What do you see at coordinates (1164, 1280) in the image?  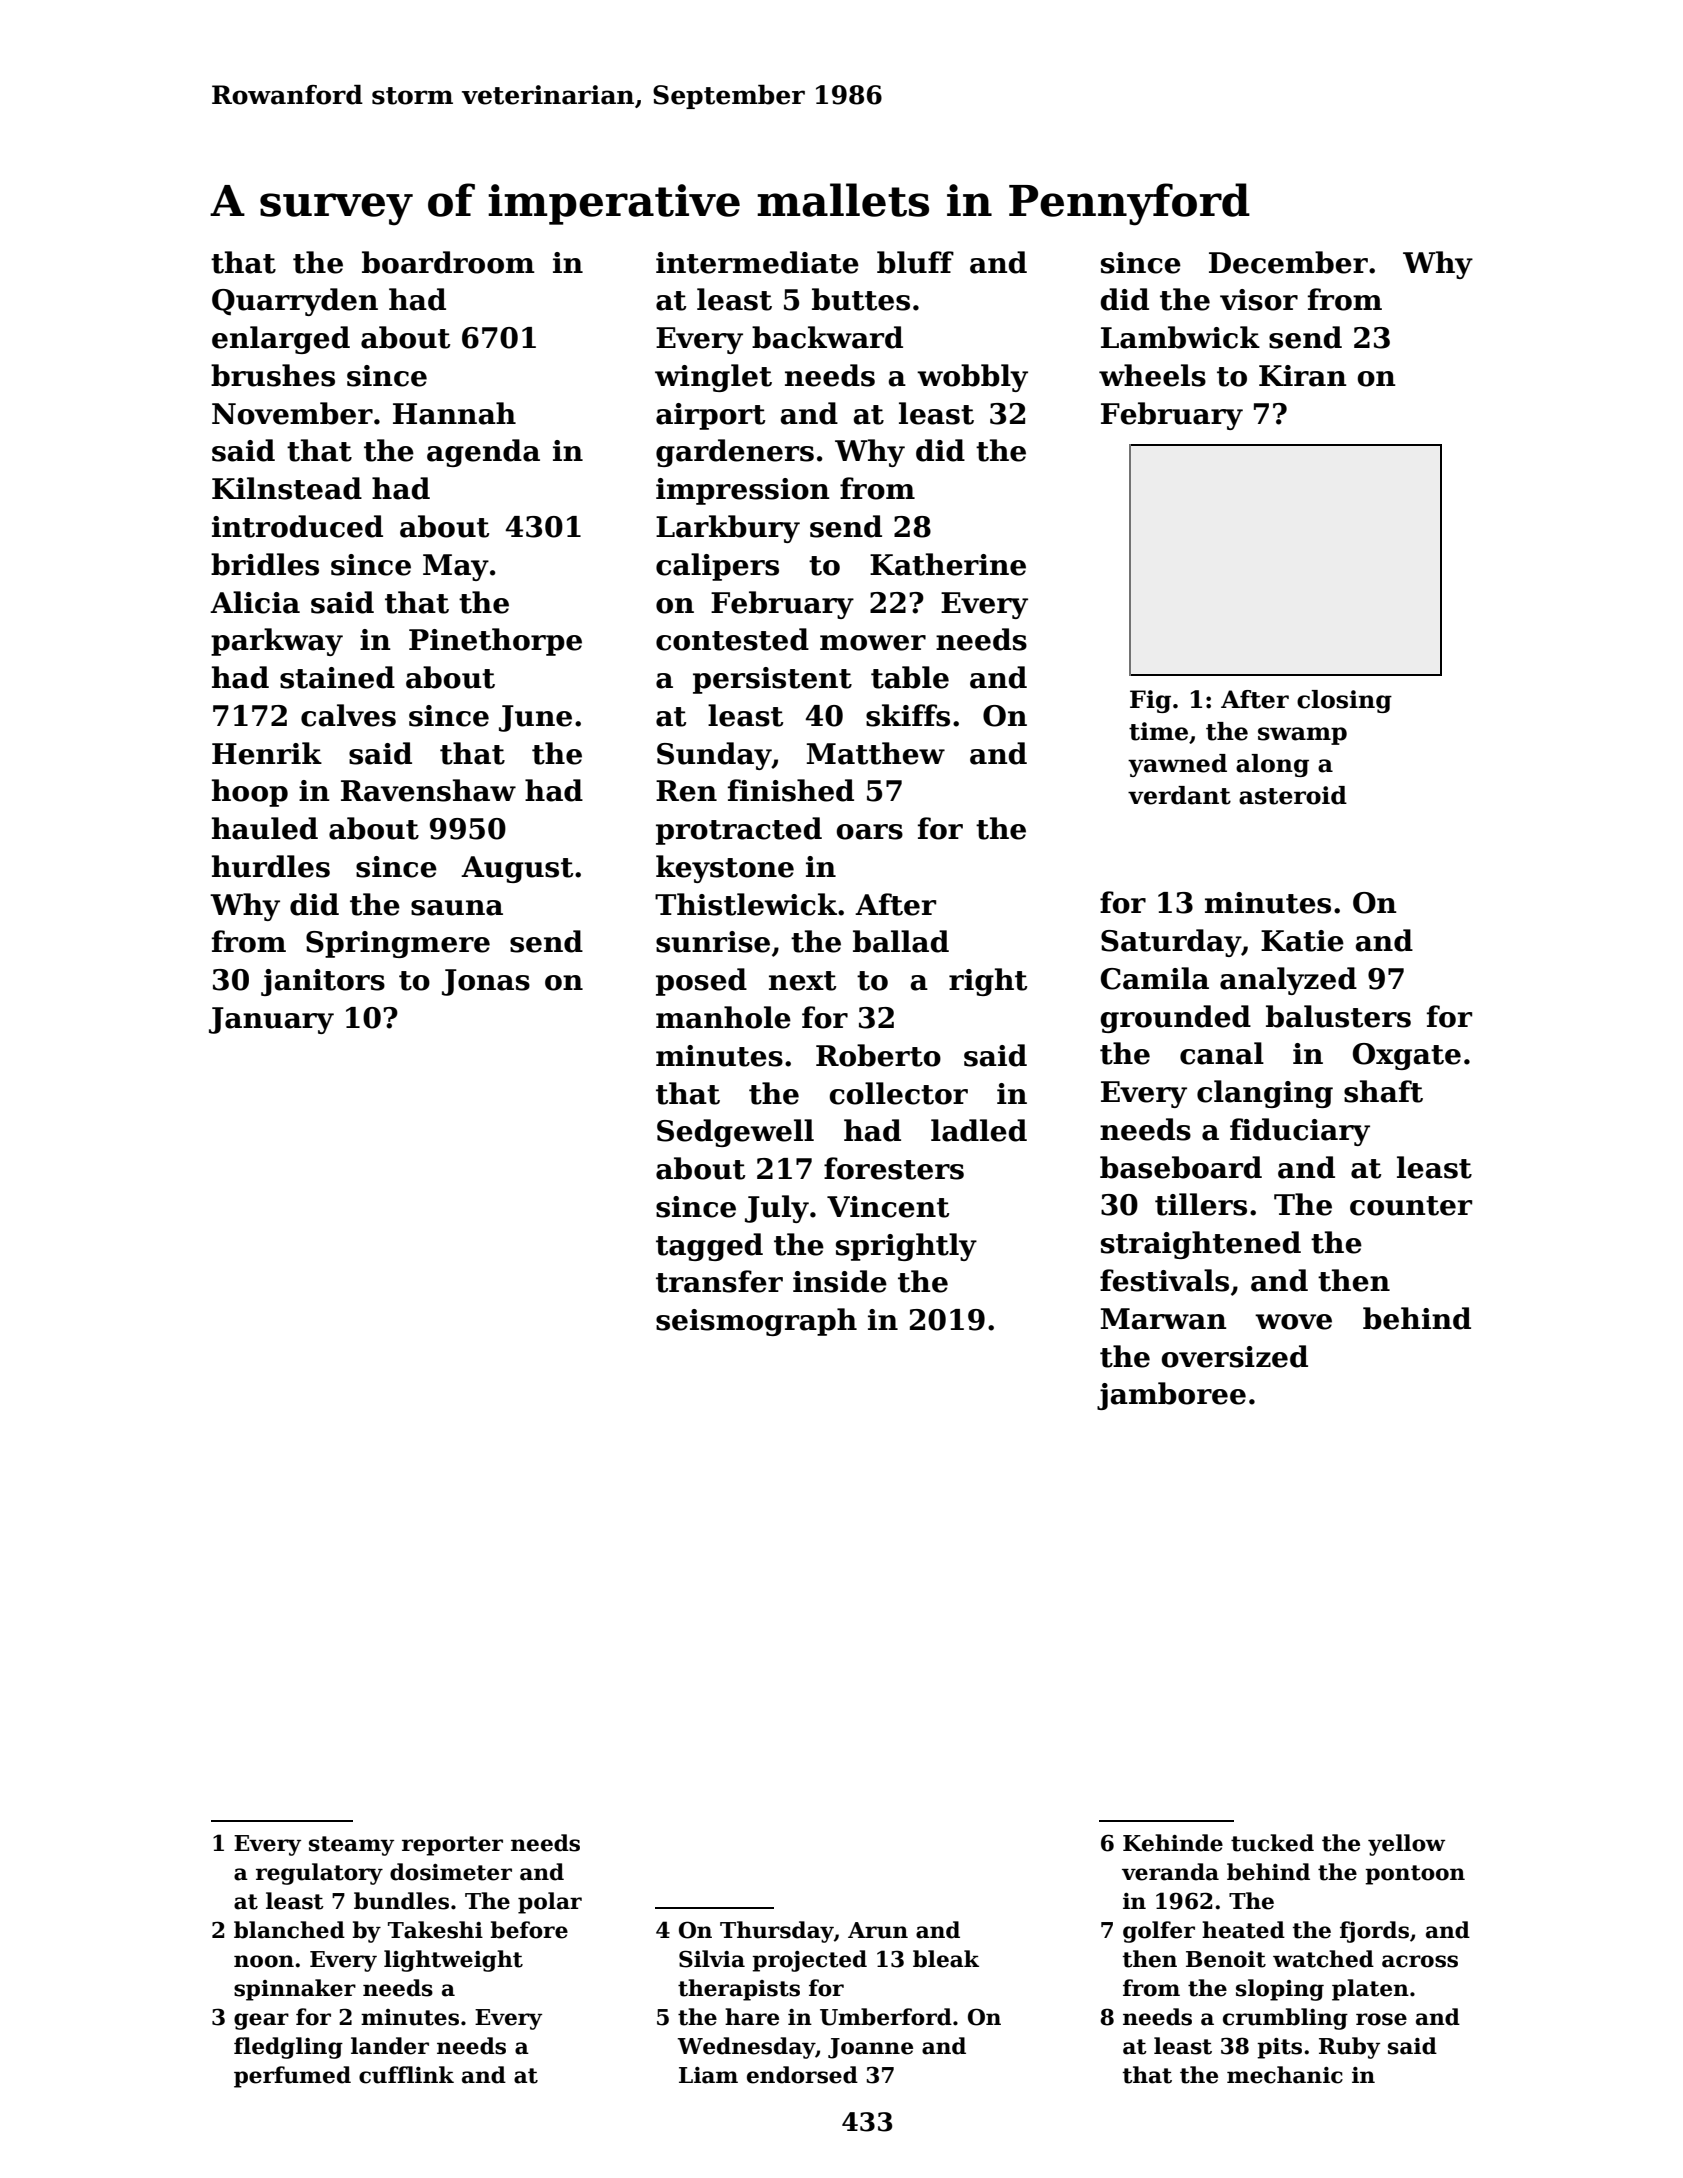 I see `festivals` at bounding box center [1164, 1280].
